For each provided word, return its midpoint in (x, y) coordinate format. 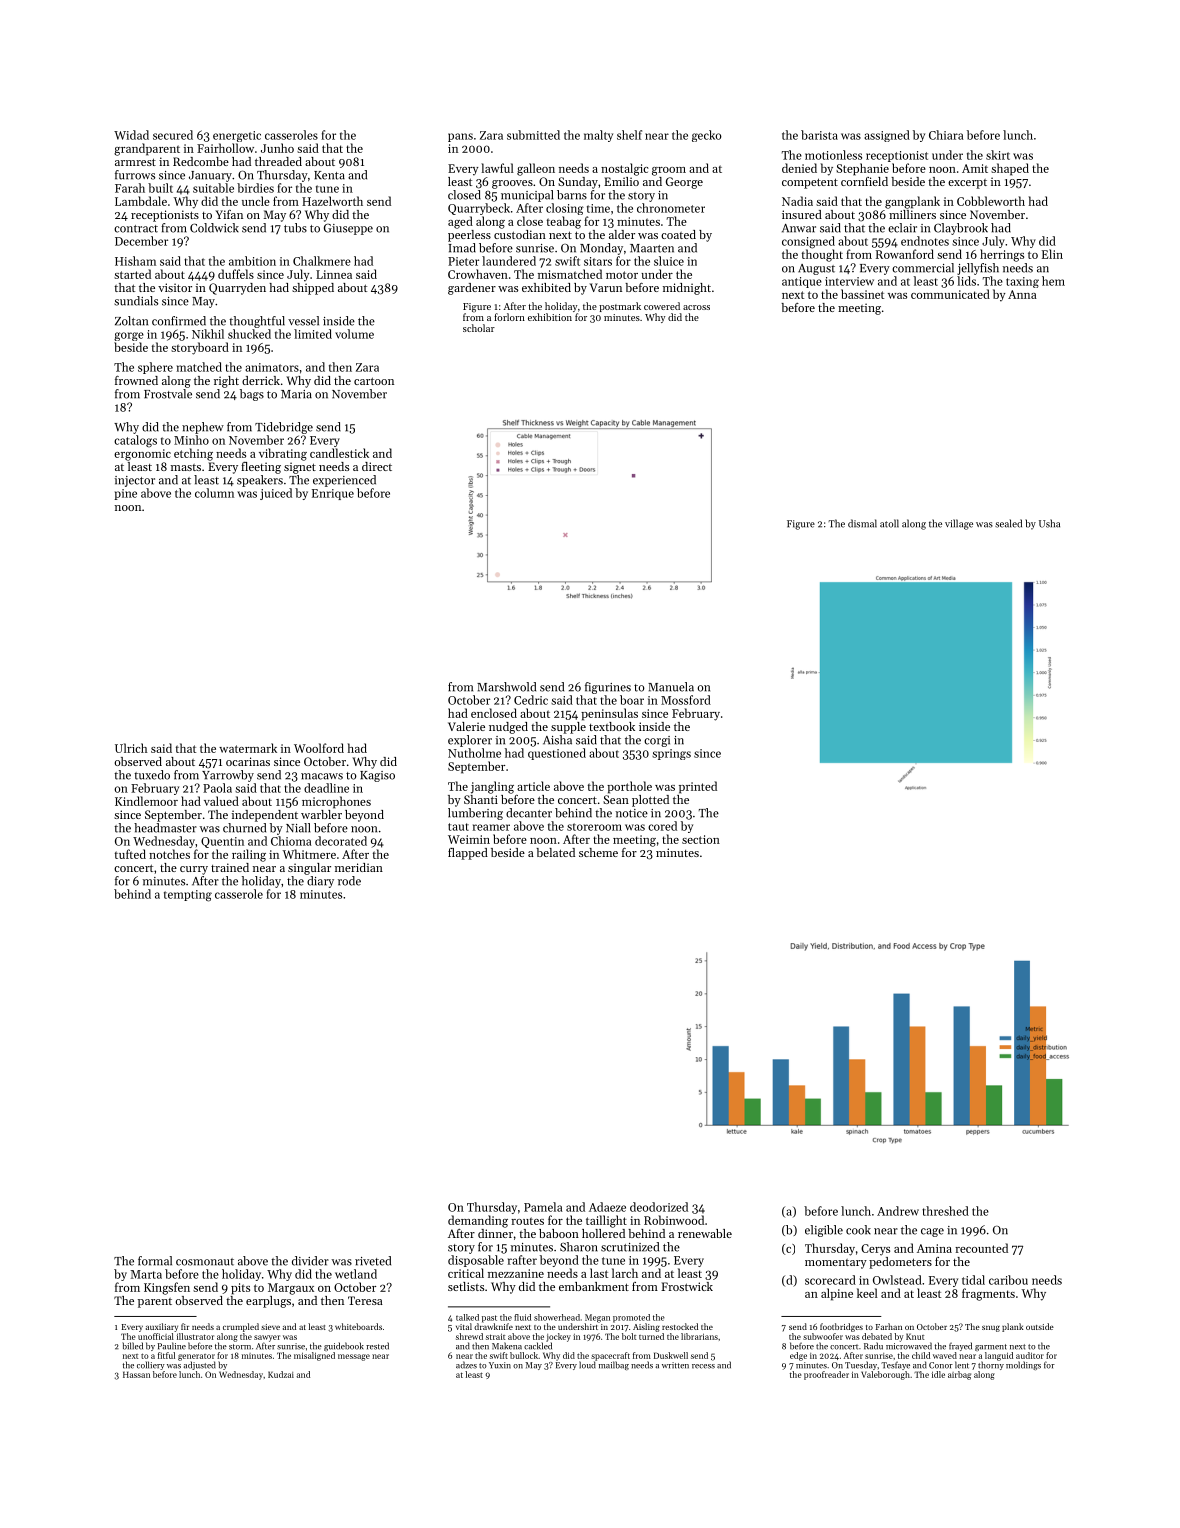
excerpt (967, 184)
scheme (598, 852)
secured (173, 135)
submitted (533, 135)
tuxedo (152, 775)
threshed (945, 1211)
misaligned (314, 1356)
